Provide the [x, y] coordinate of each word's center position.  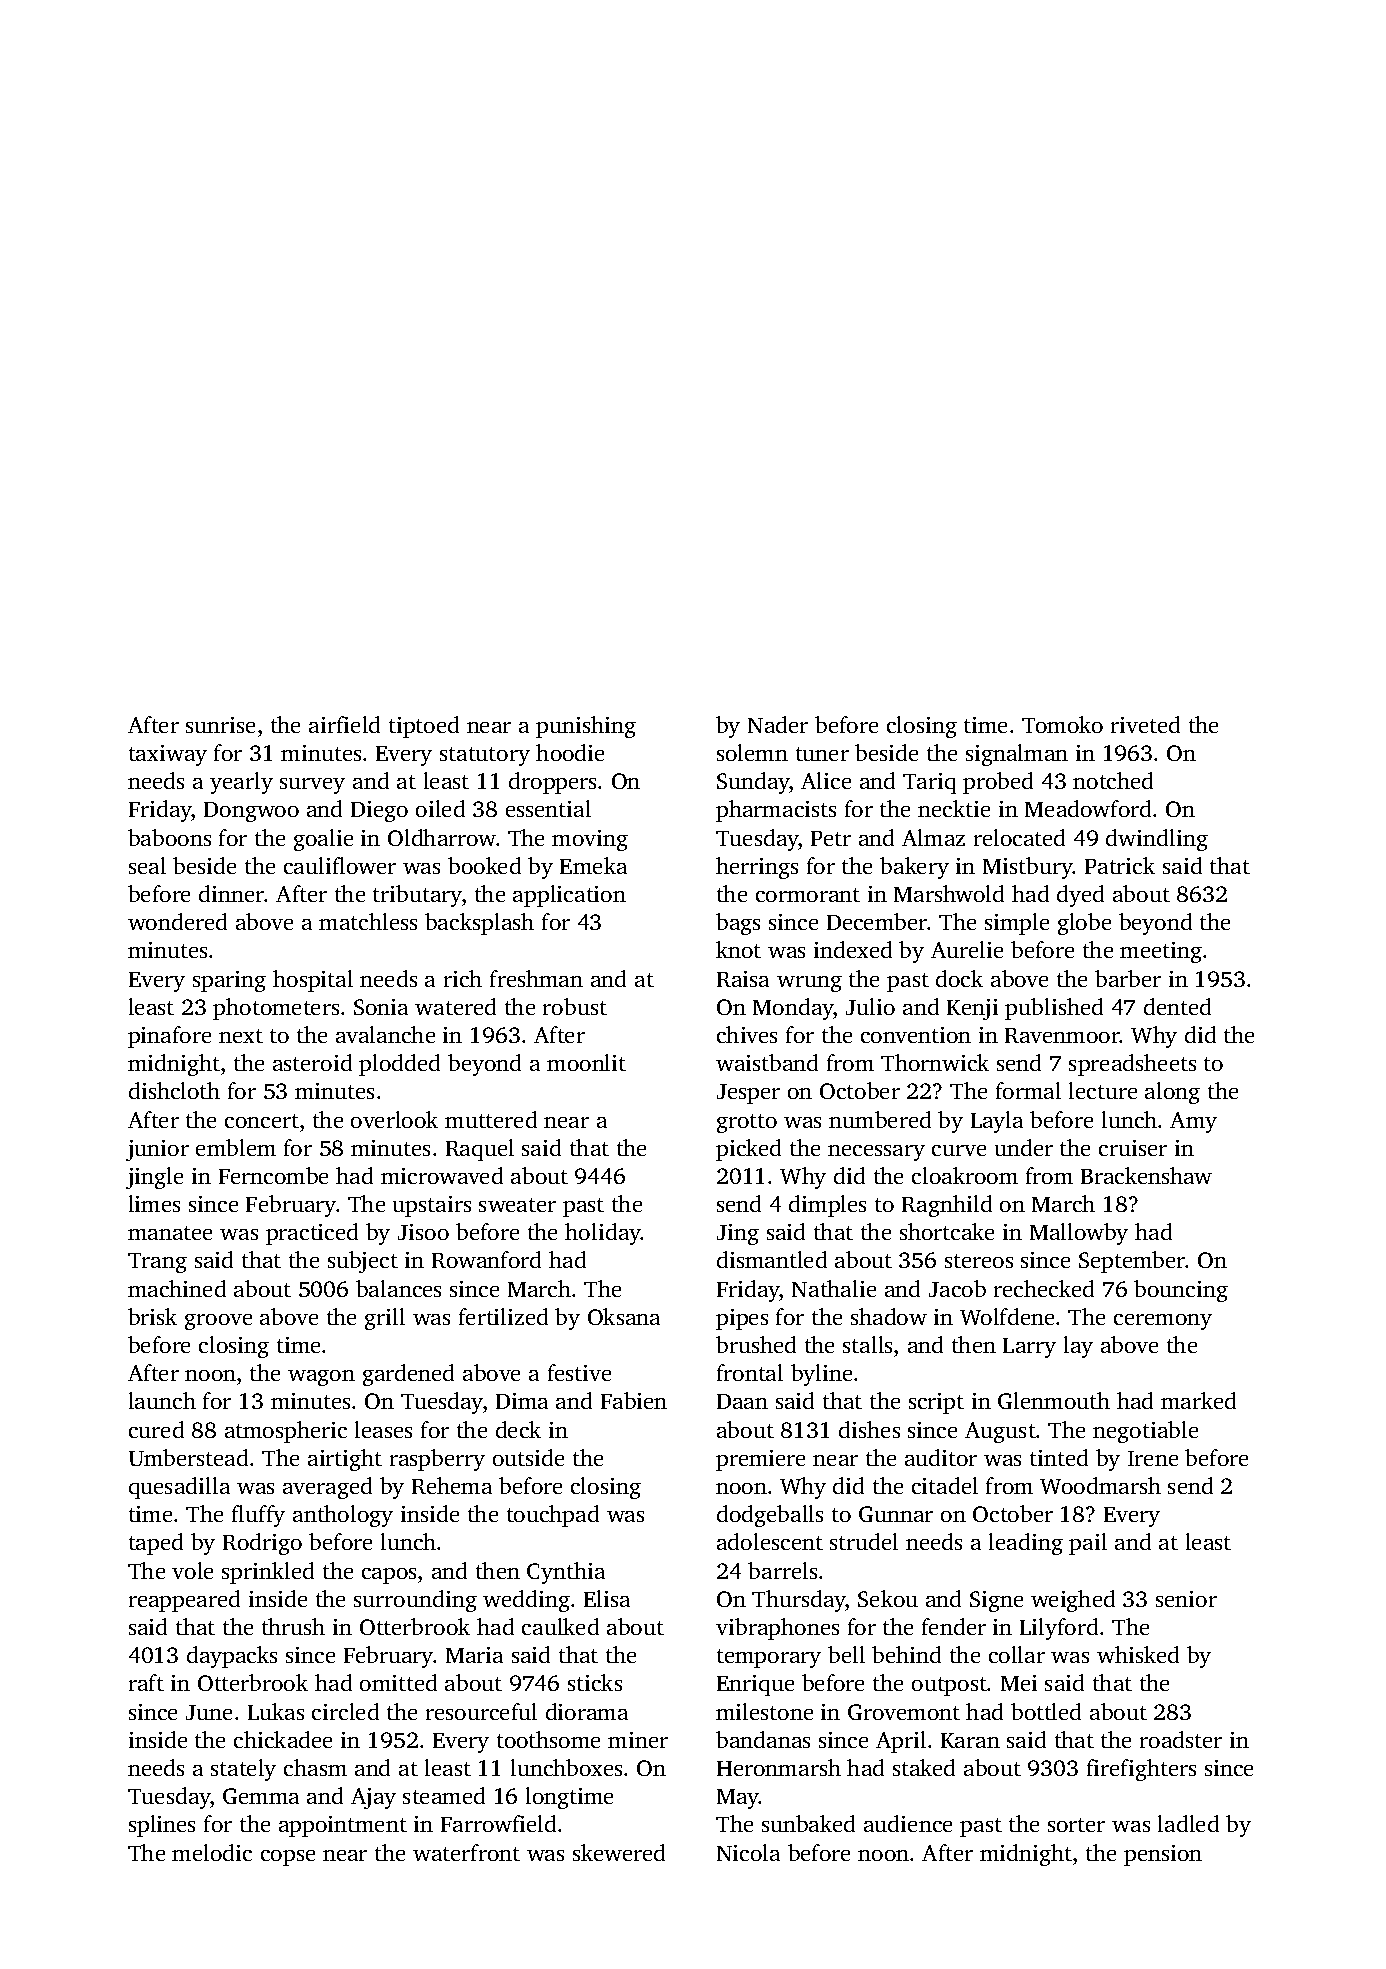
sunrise [220, 725]
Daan [742, 1401]
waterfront [466, 1852]
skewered [619, 1852]
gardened [408, 1375]
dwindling [1157, 840]
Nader [778, 724]
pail [1088, 1544]
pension [1163, 1855]
